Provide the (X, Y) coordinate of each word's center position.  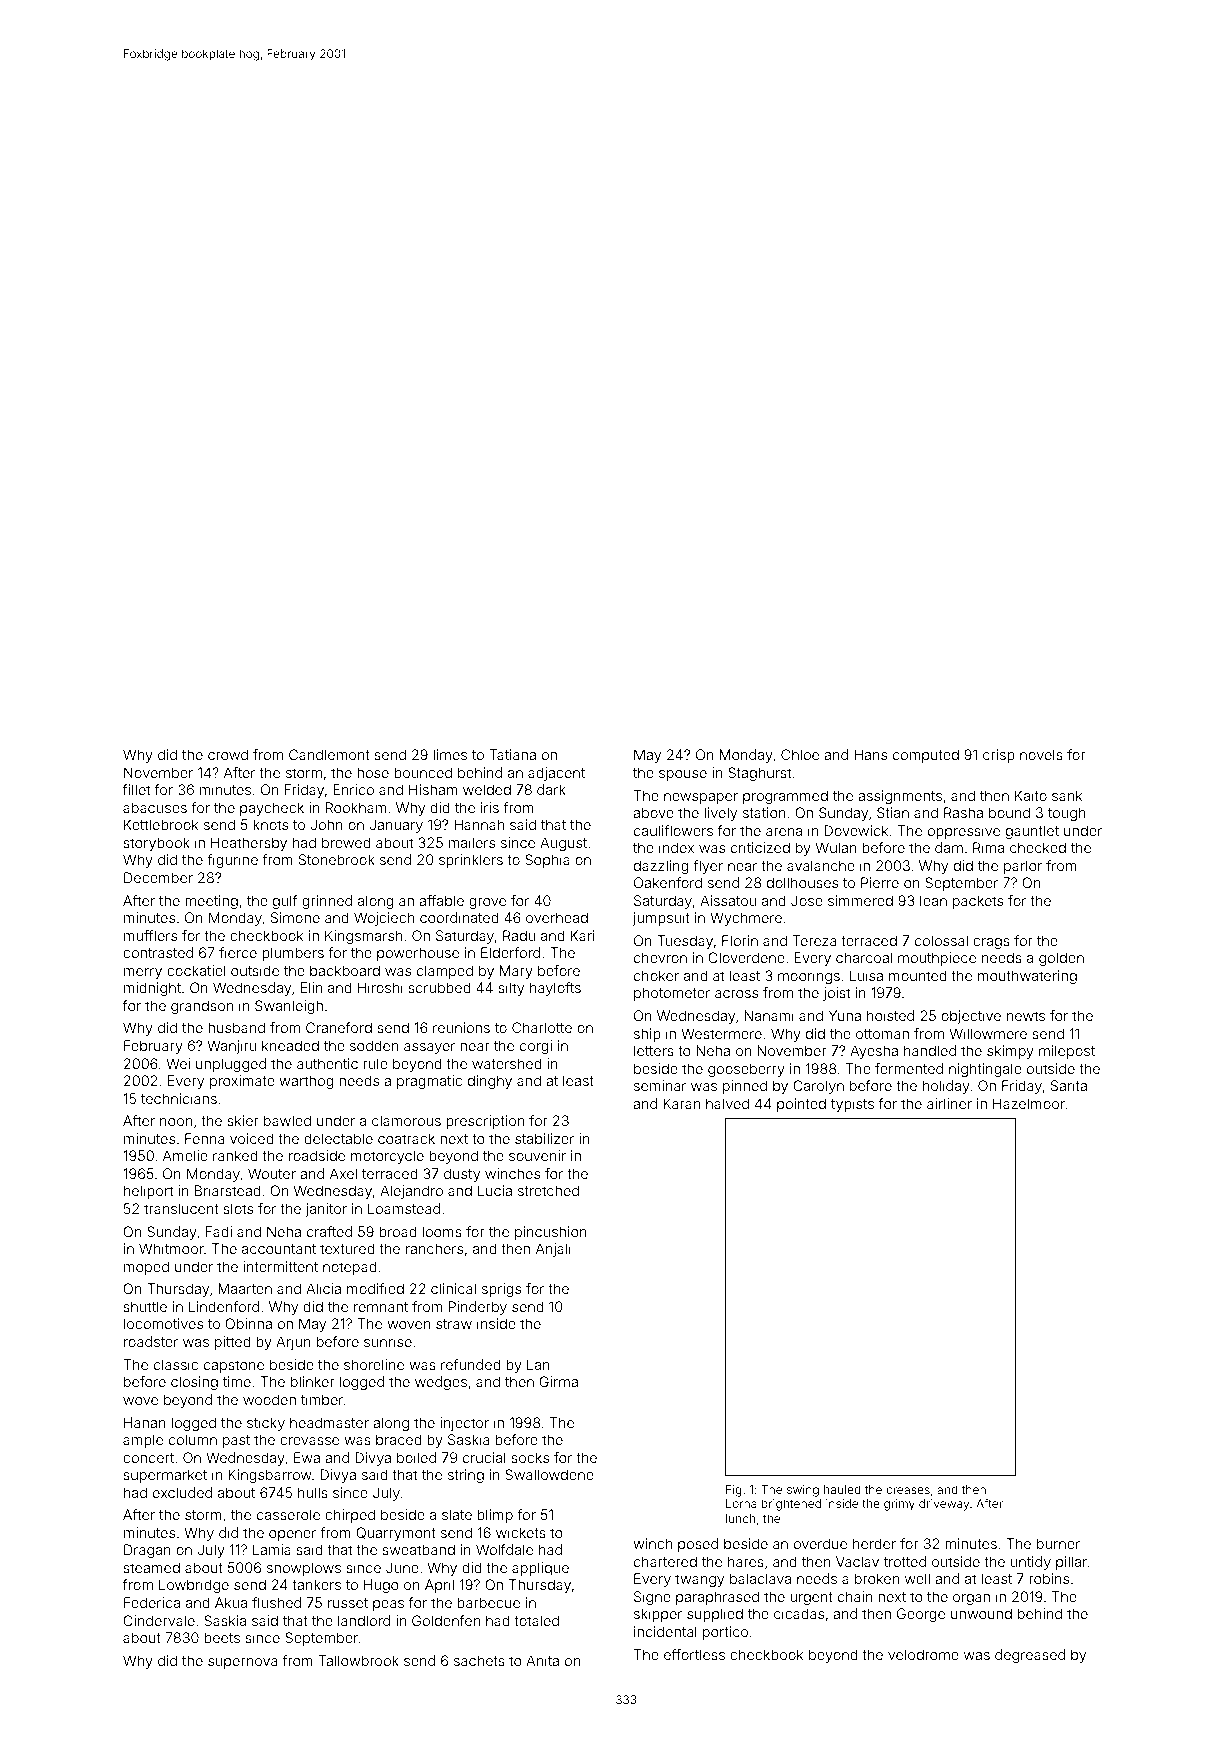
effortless (694, 1654)
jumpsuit (661, 919)
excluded (182, 1492)
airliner (949, 1103)
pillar (1071, 1563)
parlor (1023, 867)
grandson (202, 1007)
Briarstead (228, 1190)
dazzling (661, 867)
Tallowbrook (358, 1660)
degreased (1030, 1656)
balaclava (760, 1578)
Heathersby (249, 844)
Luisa (866, 975)
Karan (681, 1103)
